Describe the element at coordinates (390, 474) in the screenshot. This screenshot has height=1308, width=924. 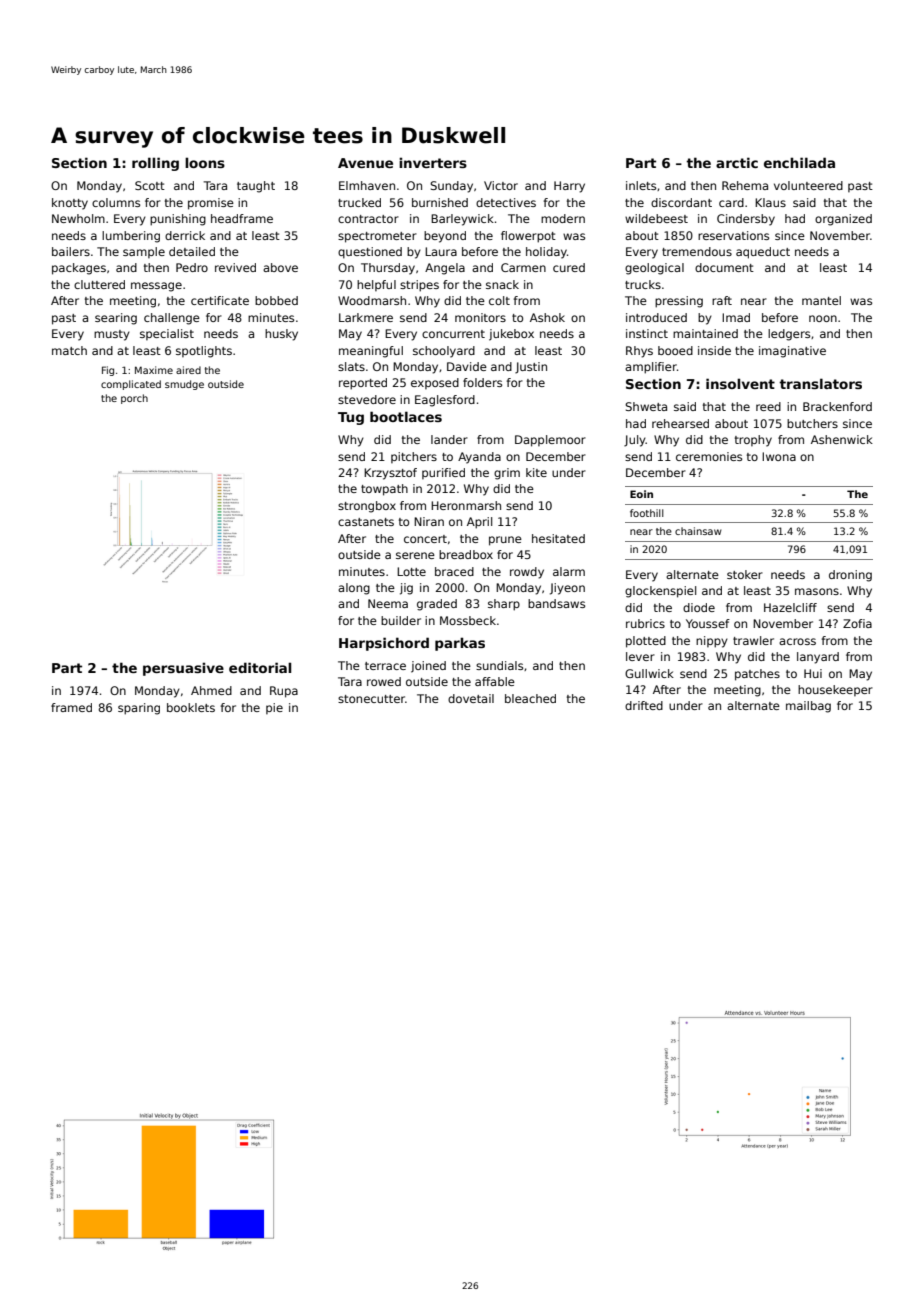
I see `Krzysztof` at that location.
